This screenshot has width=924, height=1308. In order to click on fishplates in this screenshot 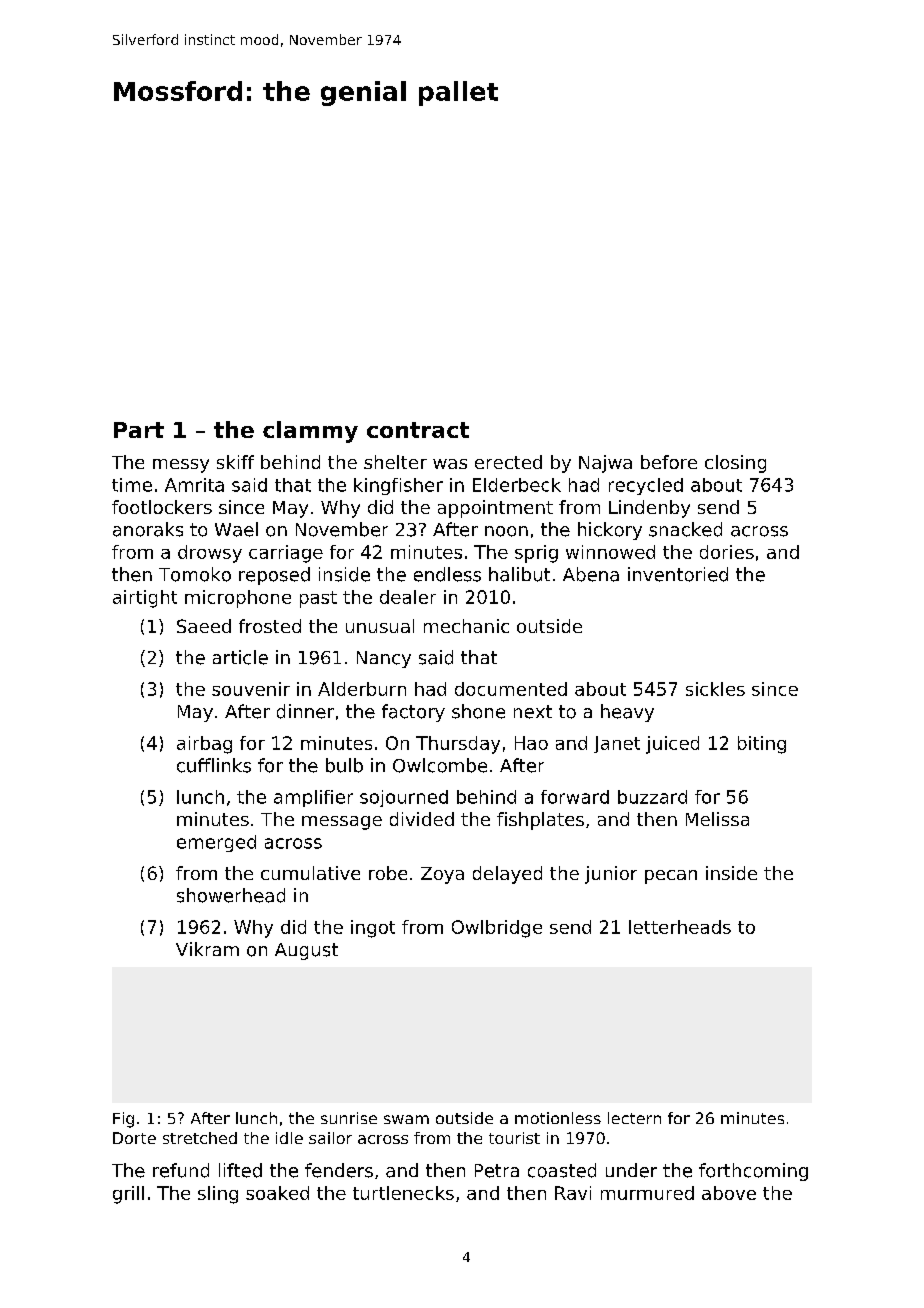, I will do `click(540, 821)`.
